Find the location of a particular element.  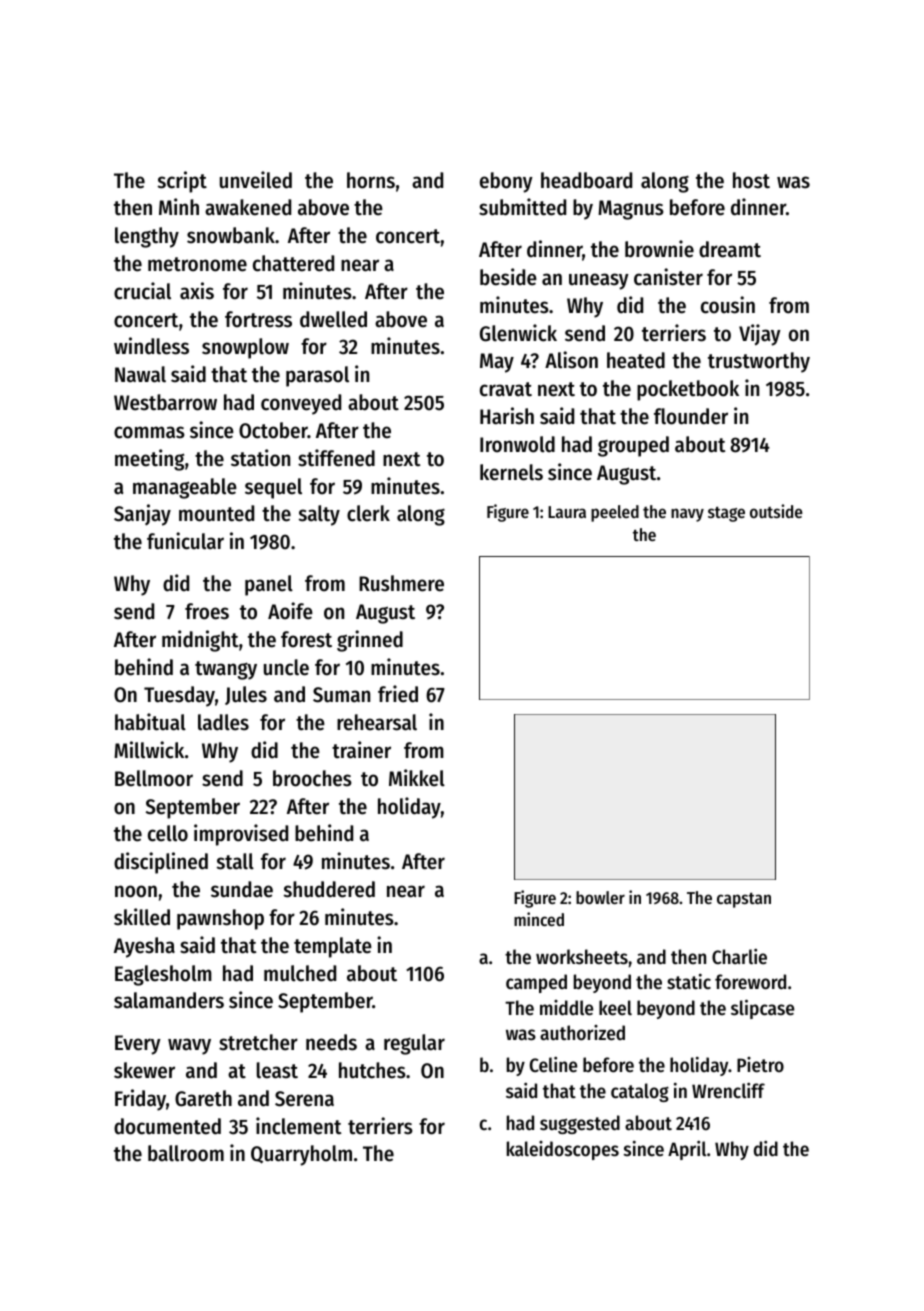

stage is located at coordinates (726, 514).
